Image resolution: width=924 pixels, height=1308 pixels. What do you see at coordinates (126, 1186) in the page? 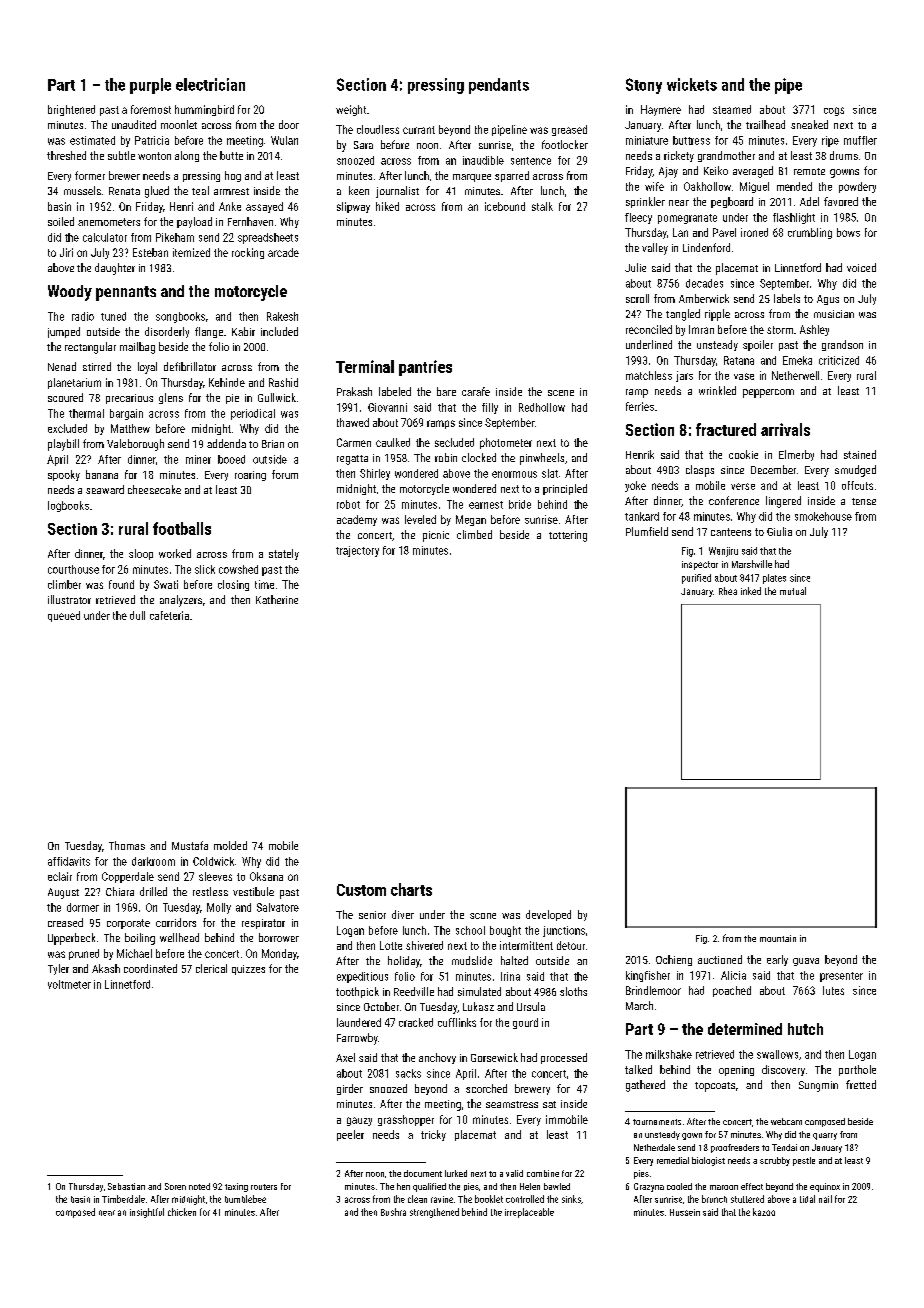
I see `Sebastian` at bounding box center [126, 1186].
